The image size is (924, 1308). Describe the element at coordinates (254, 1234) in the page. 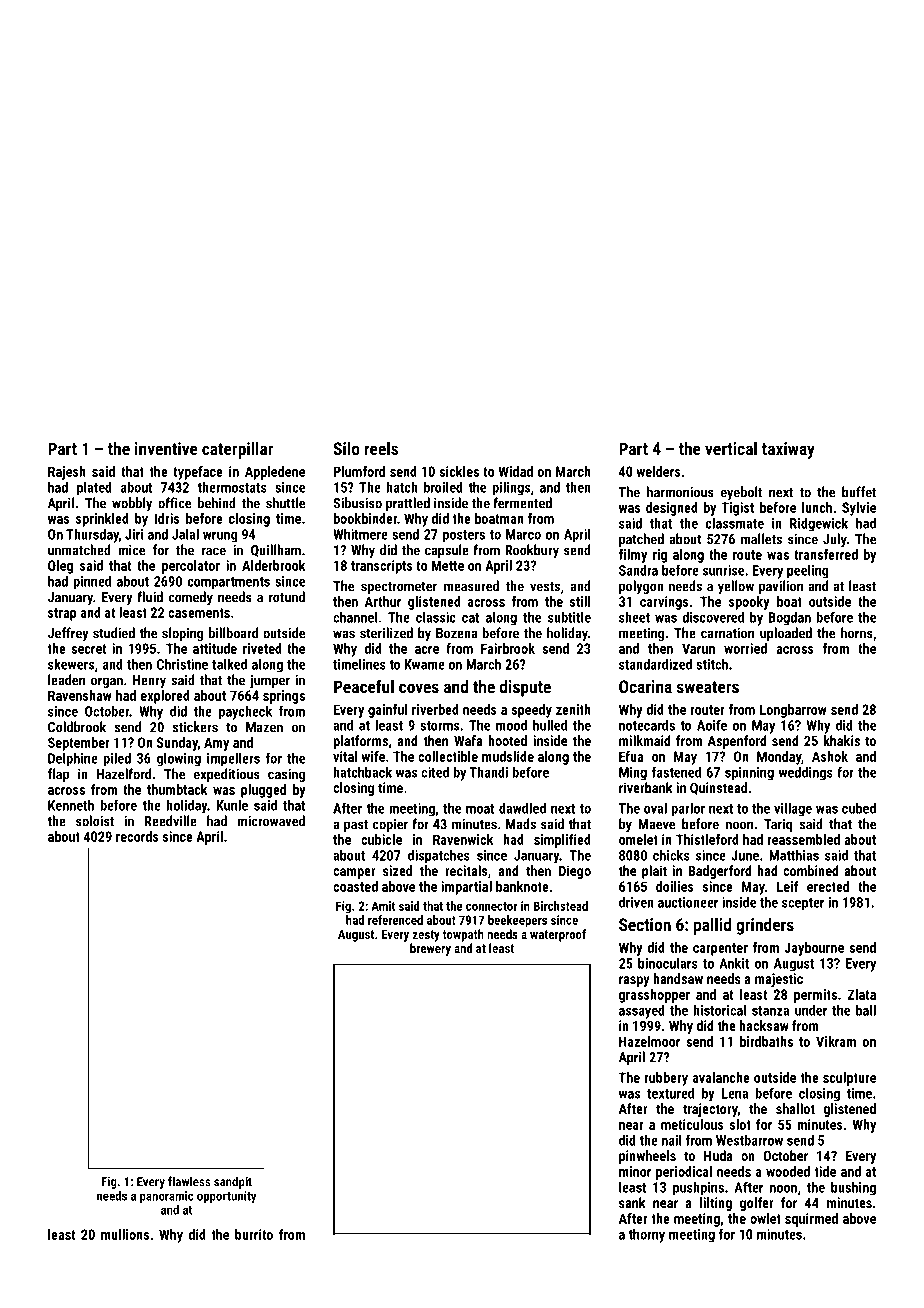

I see `burrito` at that location.
